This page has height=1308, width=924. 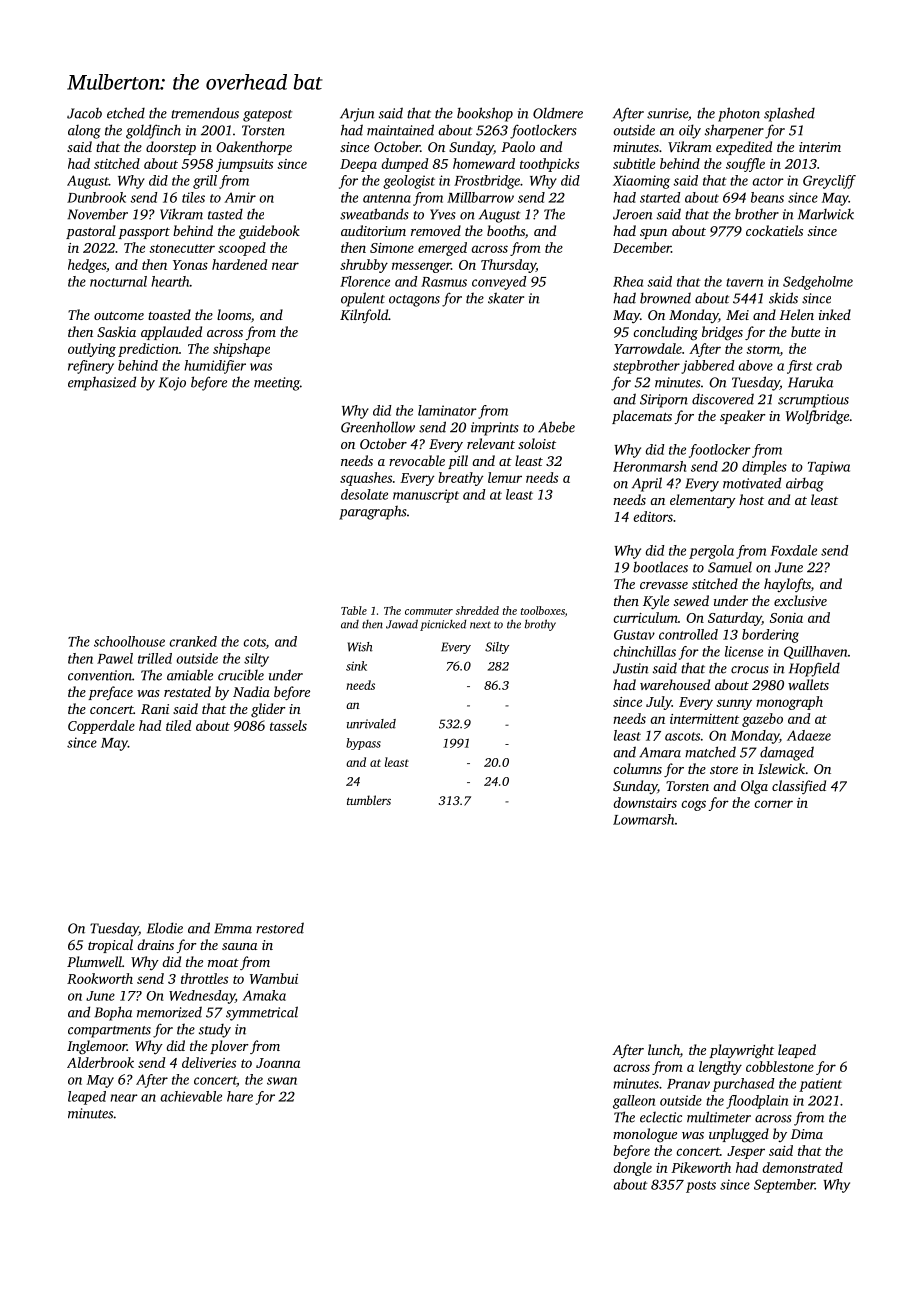 I want to click on dimples, so click(x=764, y=468).
